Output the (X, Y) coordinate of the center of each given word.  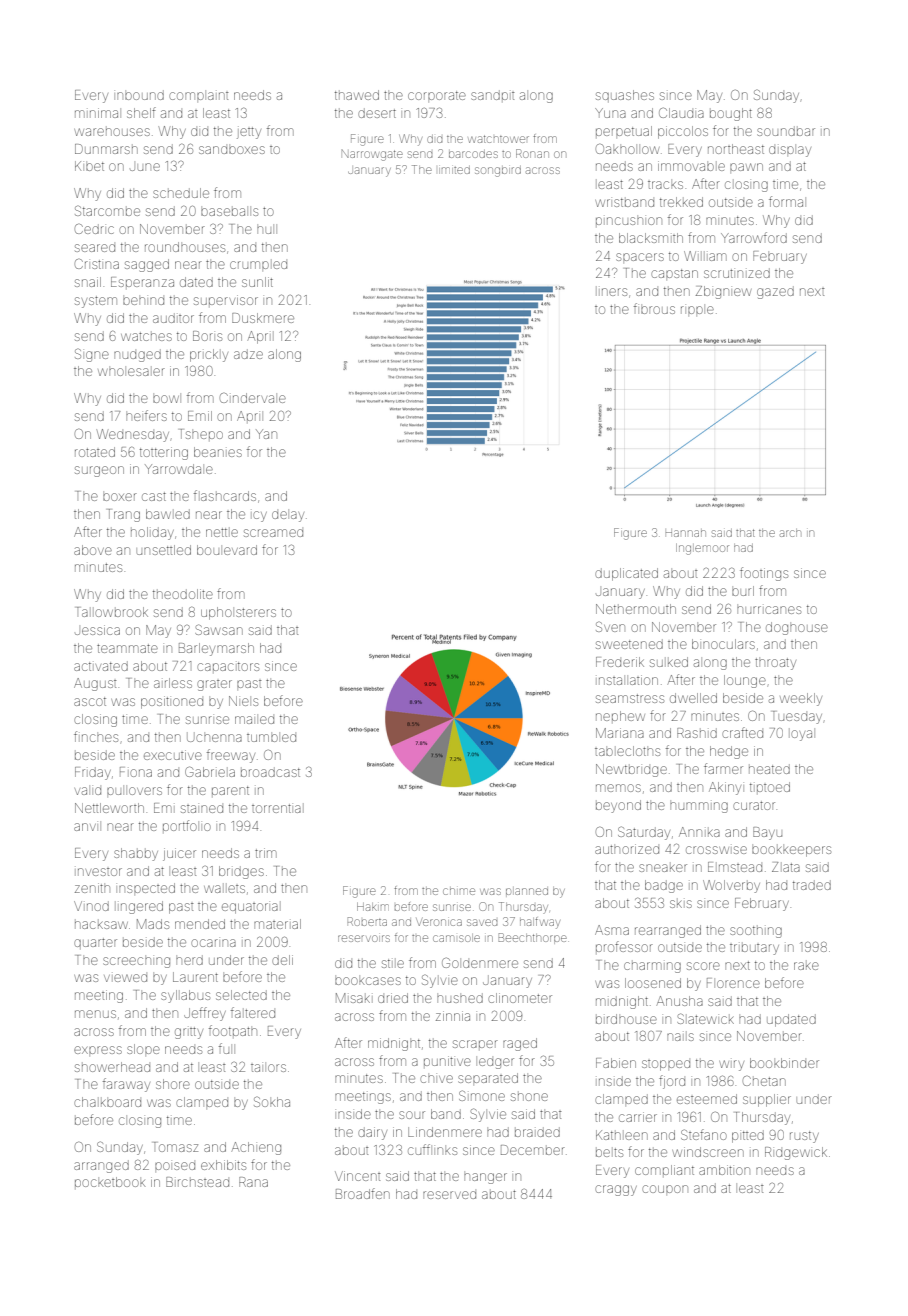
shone (529, 1097)
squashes (625, 96)
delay (288, 516)
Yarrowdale (179, 469)
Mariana (620, 733)
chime (459, 891)
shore (173, 1084)
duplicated (626, 574)
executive (173, 755)
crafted (742, 732)
